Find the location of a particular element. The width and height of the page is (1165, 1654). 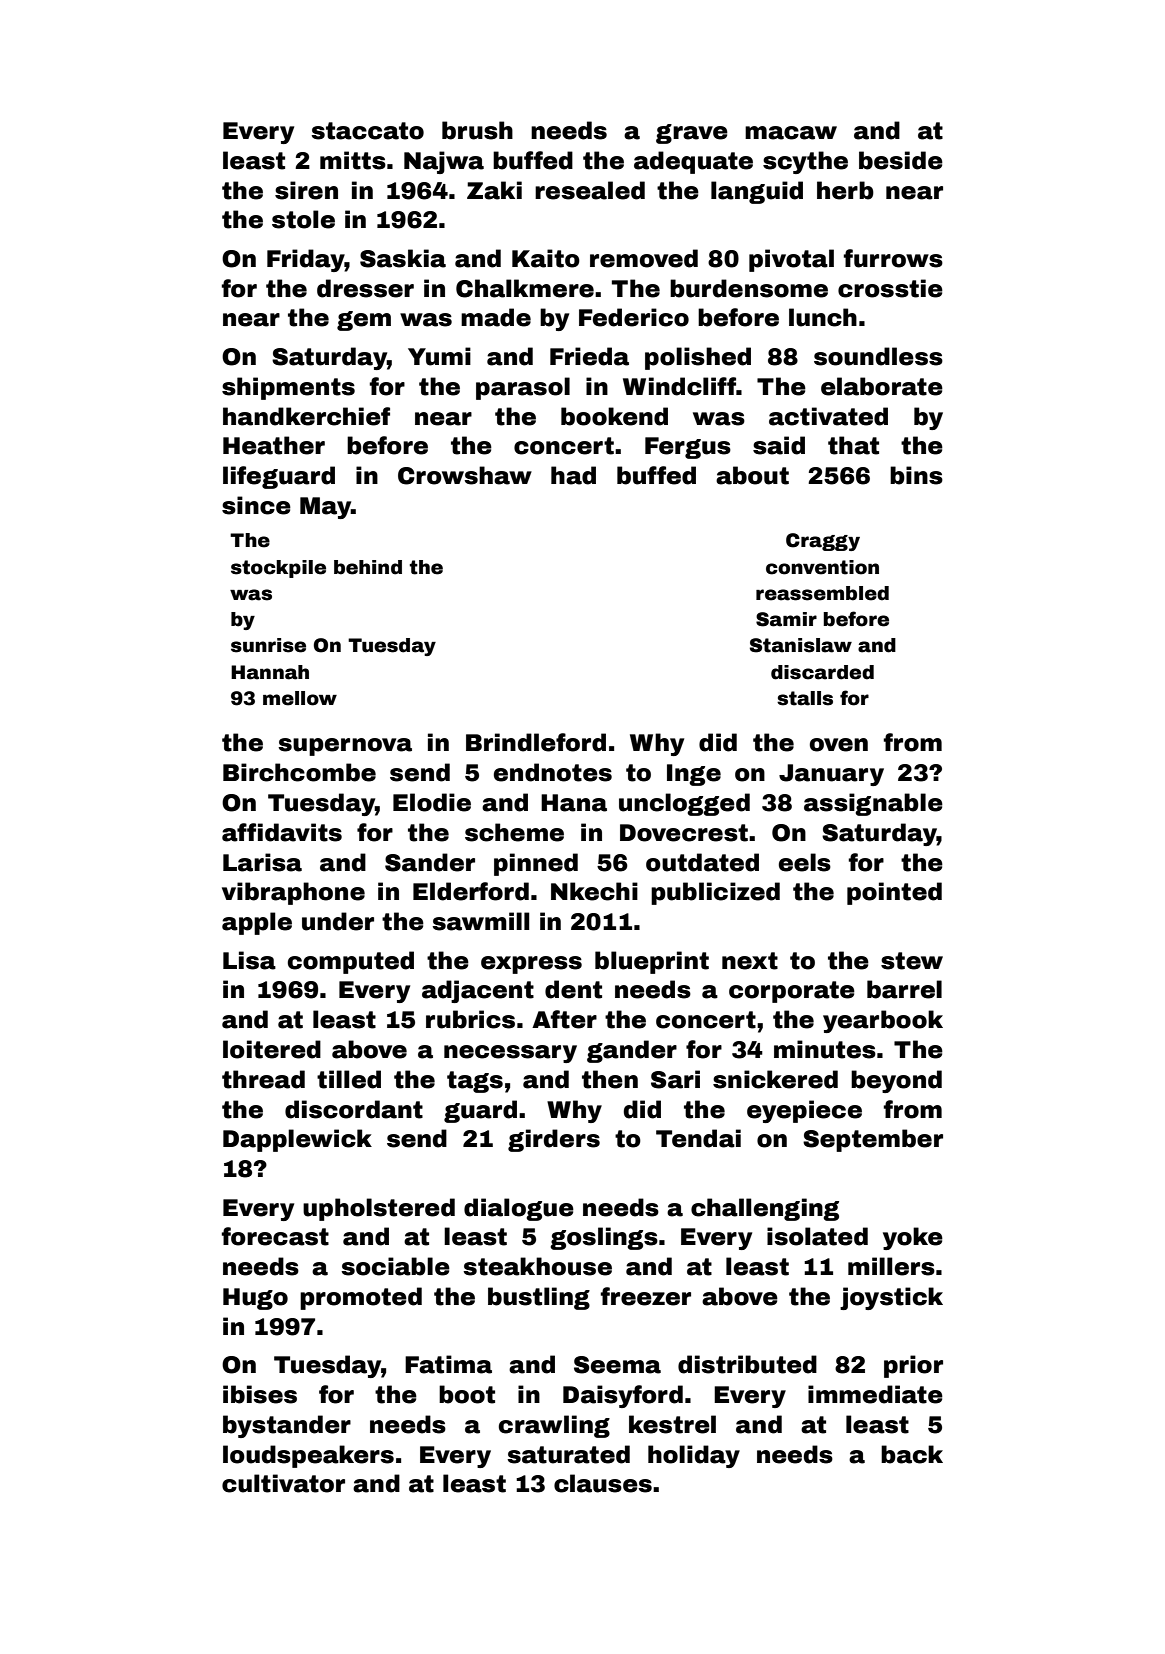

Craggy is located at coordinates (823, 542).
